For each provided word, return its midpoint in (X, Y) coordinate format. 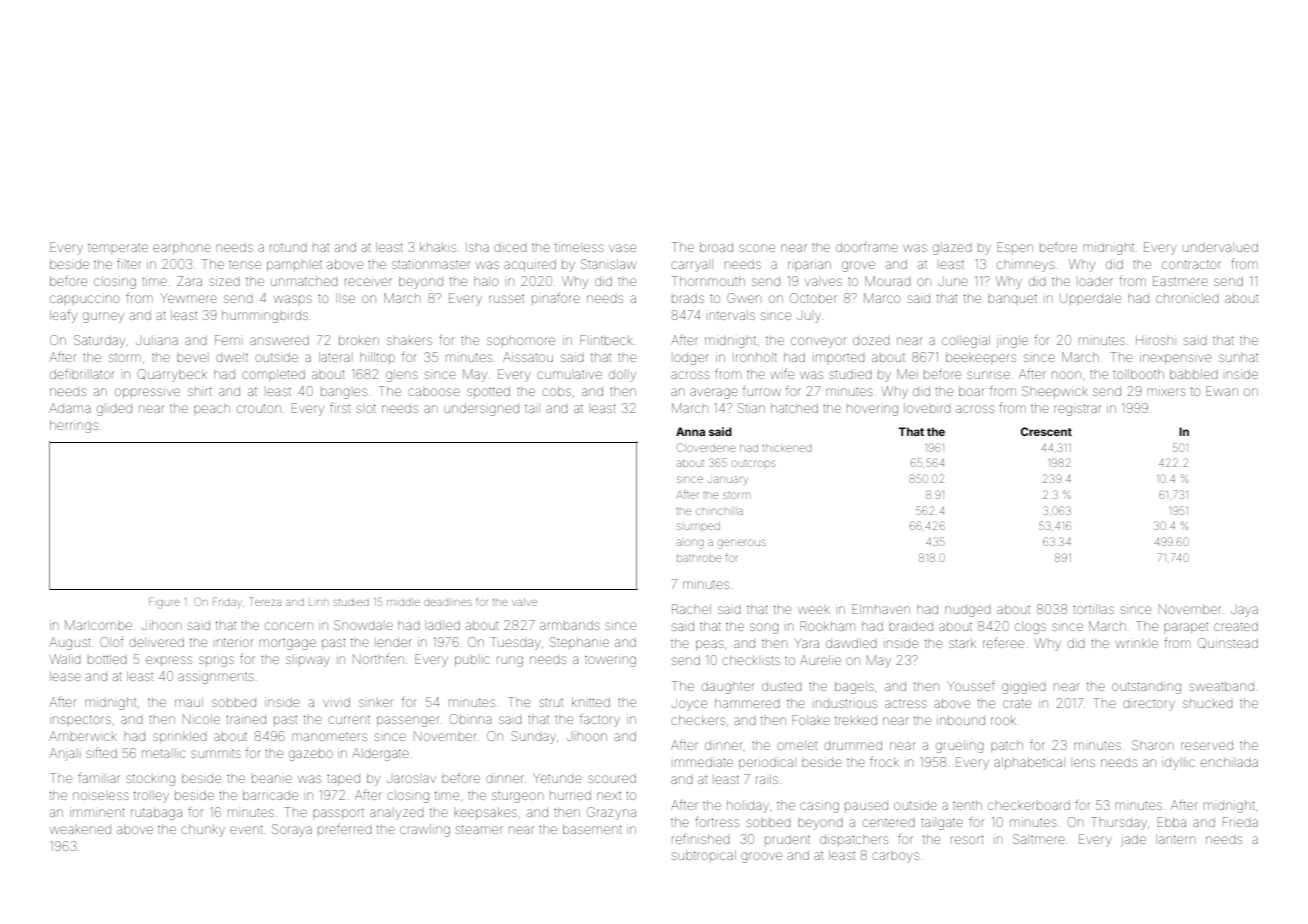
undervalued (1220, 247)
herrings (74, 426)
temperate (118, 248)
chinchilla (719, 511)
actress (906, 704)
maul (189, 702)
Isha (477, 247)
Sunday (533, 737)
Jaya (1244, 611)
